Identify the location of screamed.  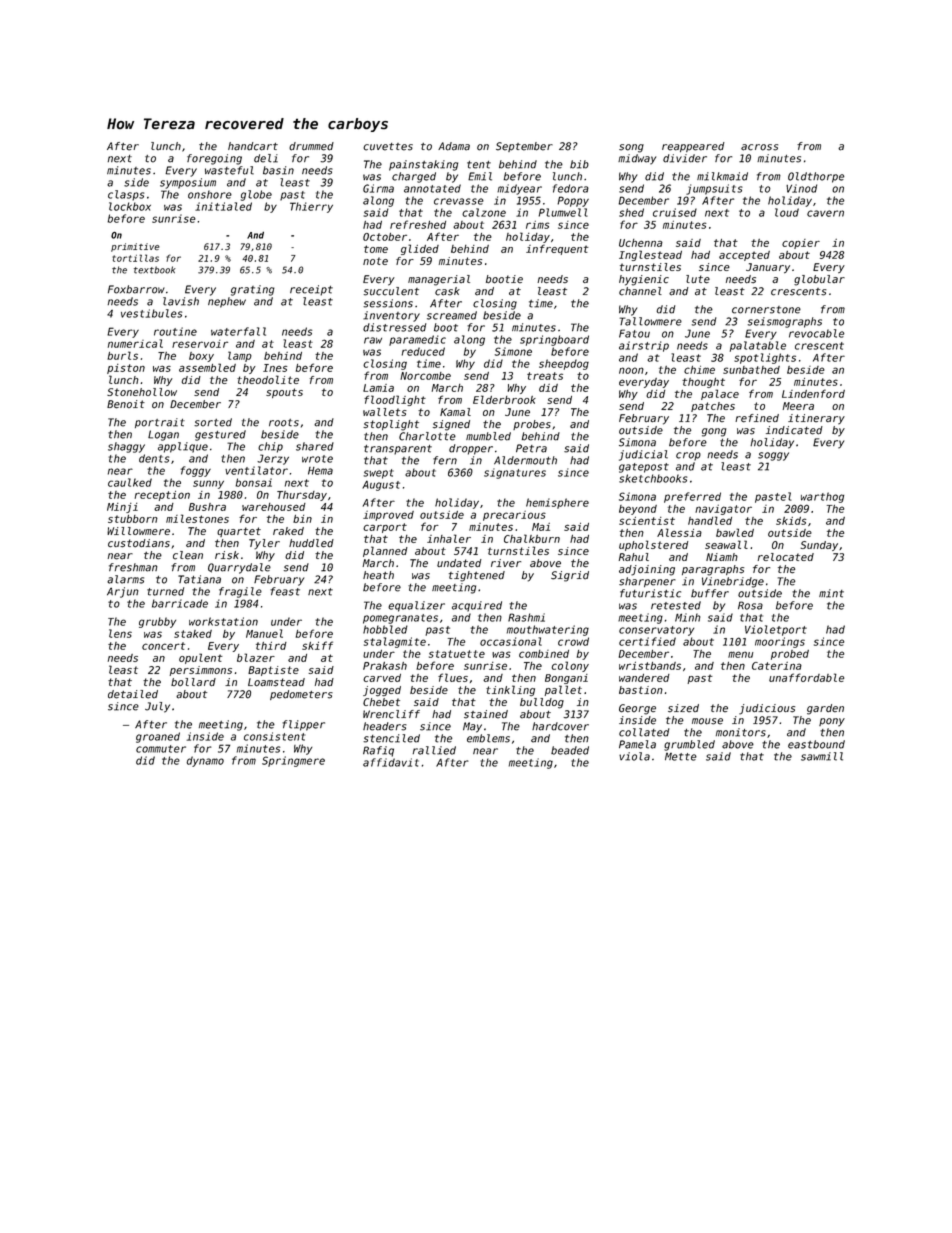
(452, 315).
